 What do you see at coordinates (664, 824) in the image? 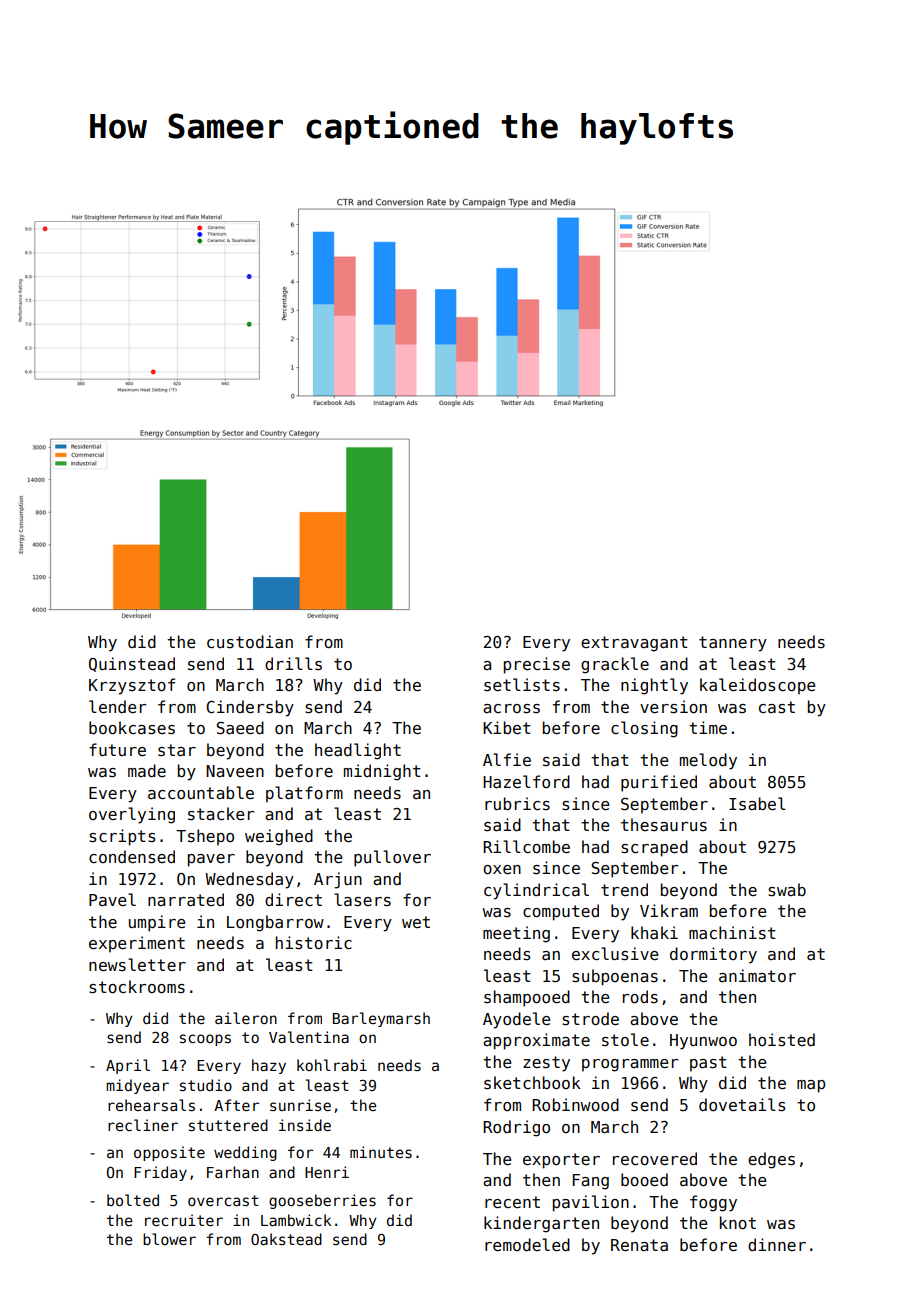
I see `thesaurus` at bounding box center [664, 824].
